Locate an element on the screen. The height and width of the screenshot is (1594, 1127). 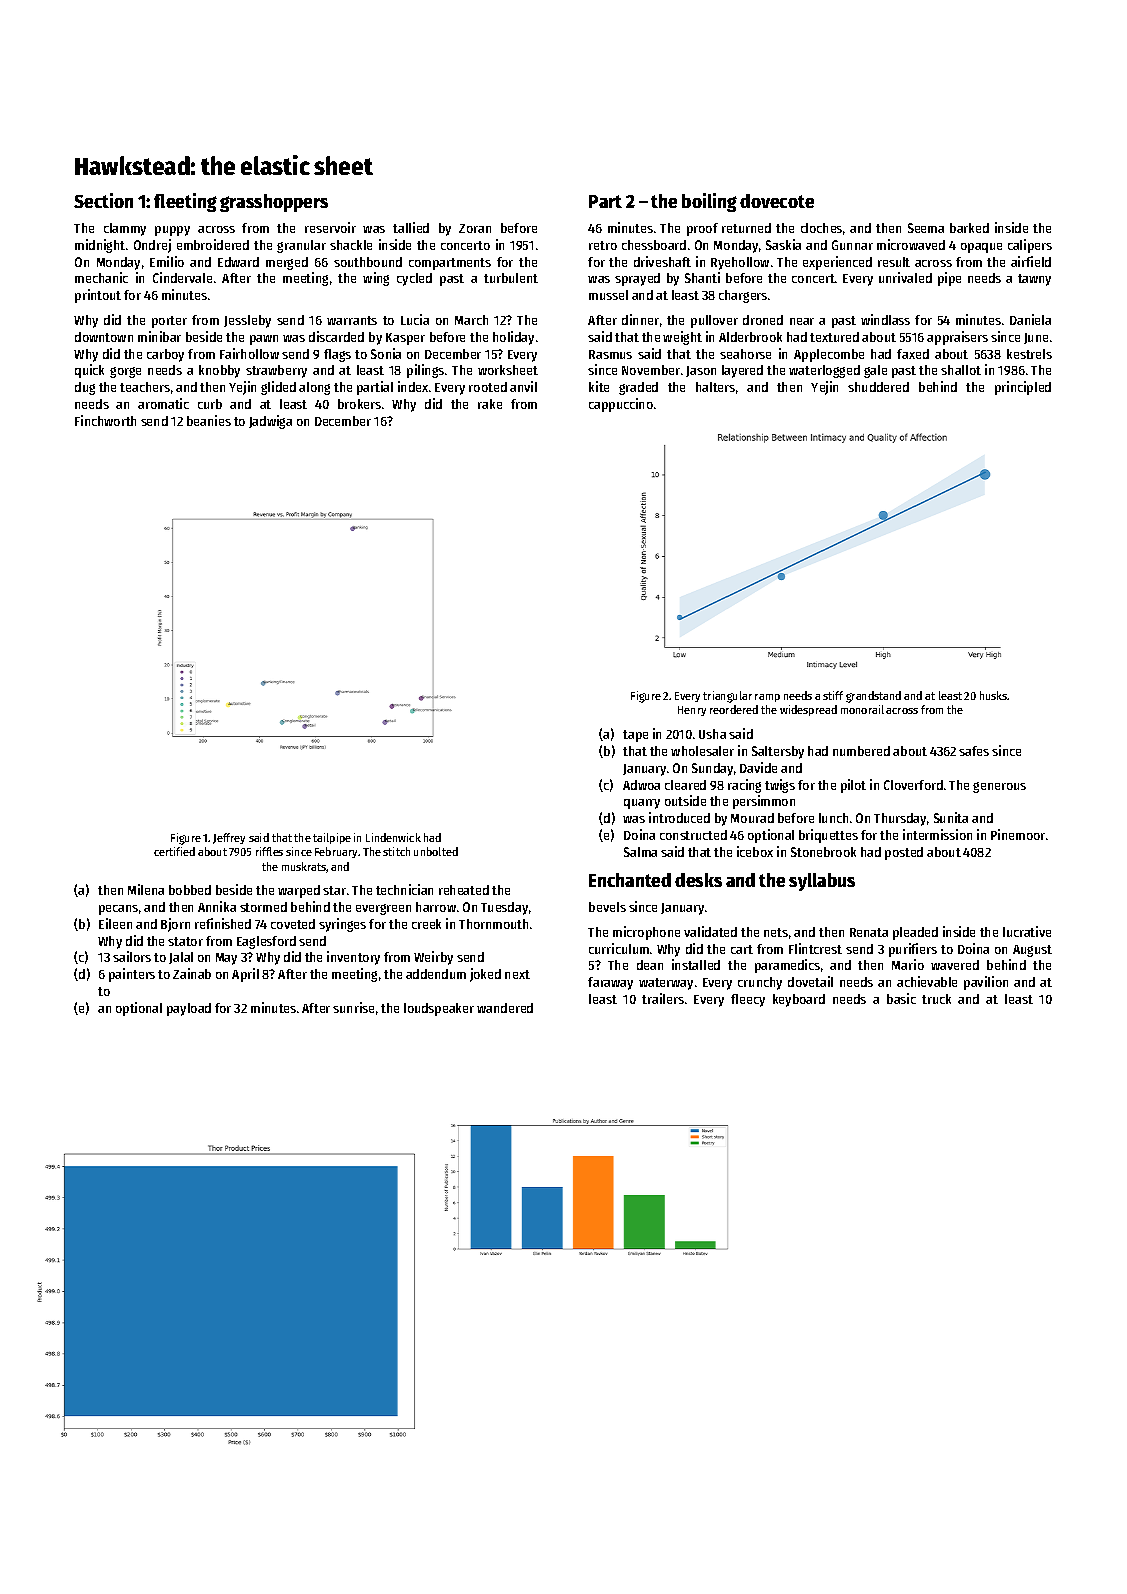
husks is located at coordinates (994, 695).
